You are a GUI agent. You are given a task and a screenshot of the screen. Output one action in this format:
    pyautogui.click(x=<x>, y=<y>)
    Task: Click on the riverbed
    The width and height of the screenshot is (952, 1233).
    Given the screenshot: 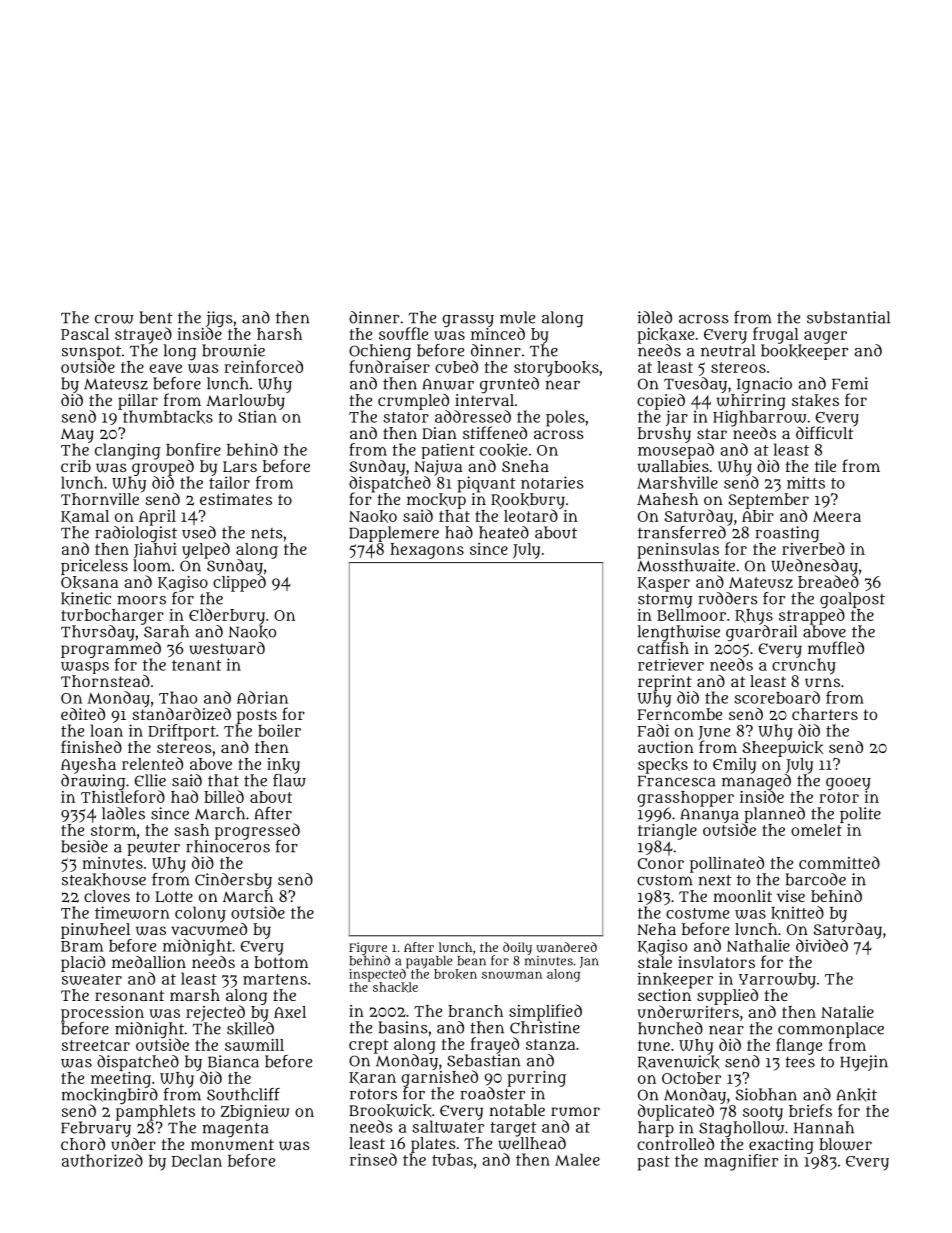 What is the action you would take?
    pyautogui.click(x=813, y=548)
